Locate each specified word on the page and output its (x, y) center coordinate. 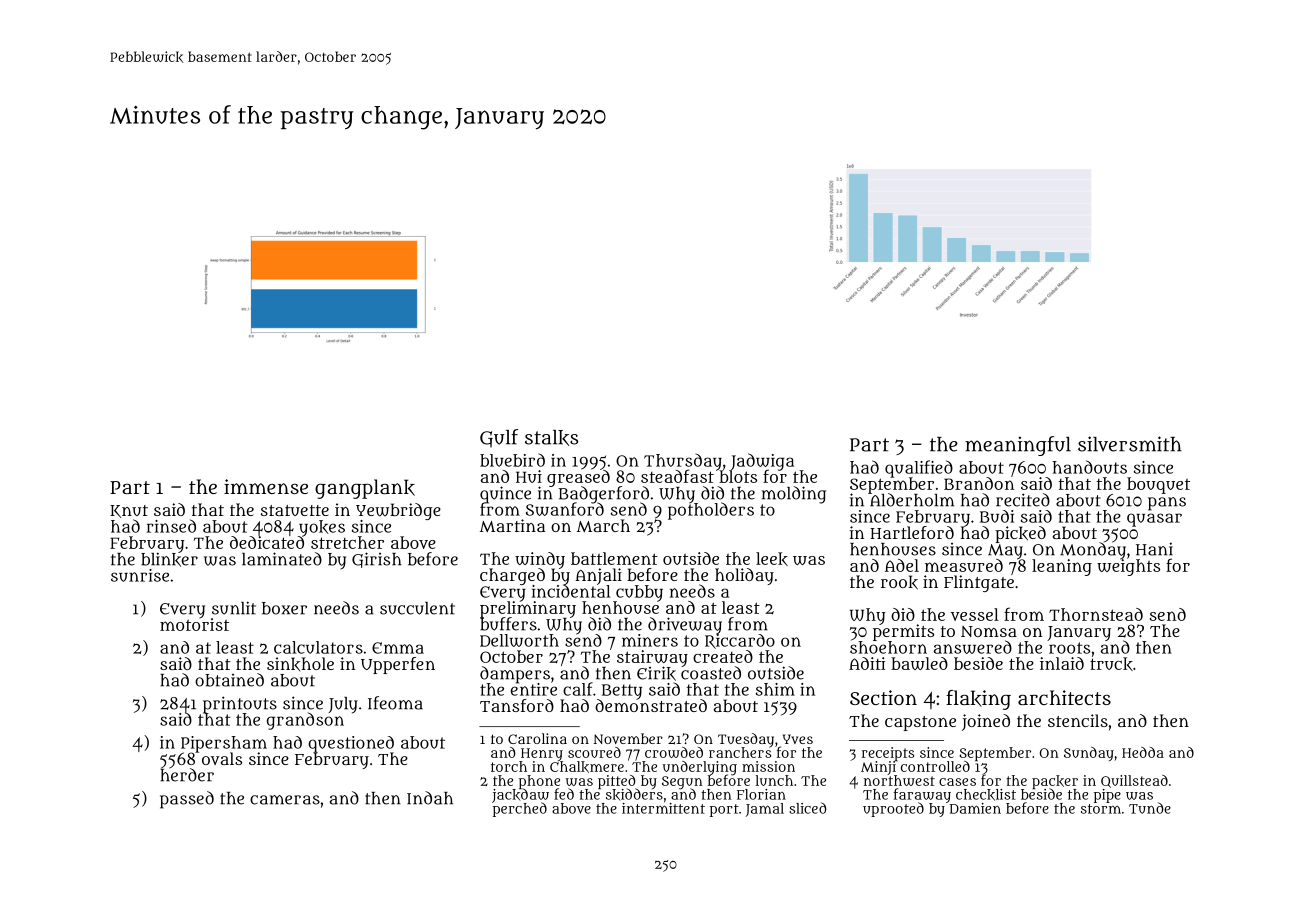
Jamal (764, 810)
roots (1069, 648)
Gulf (499, 438)
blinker (169, 560)
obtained (229, 680)
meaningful (1018, 446)
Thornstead (1096, 614)
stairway (652, 658)
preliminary (528, 609)
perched (520, 810)
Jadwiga (762, 461)
